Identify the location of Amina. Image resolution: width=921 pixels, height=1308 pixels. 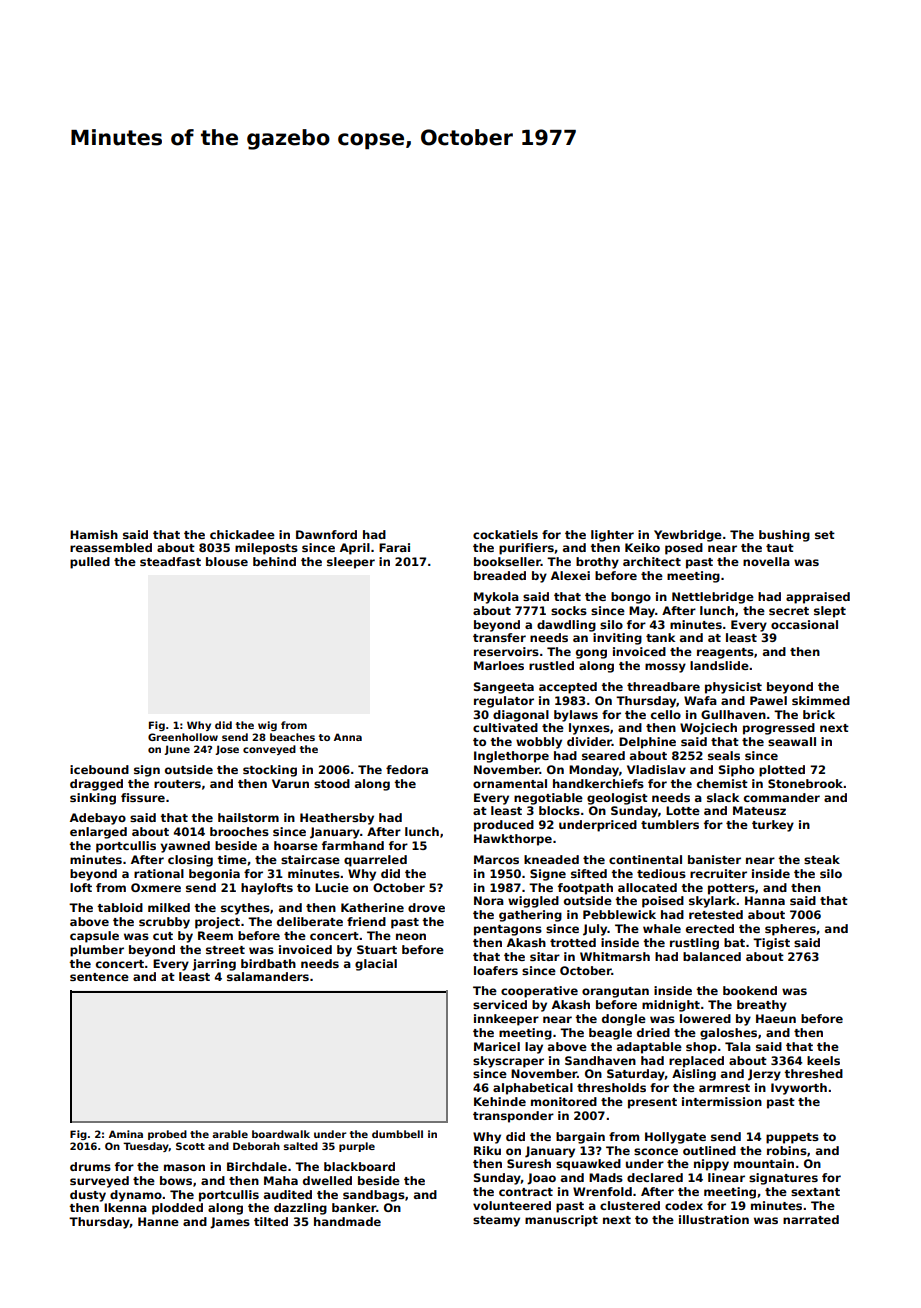
(126, 1134).
